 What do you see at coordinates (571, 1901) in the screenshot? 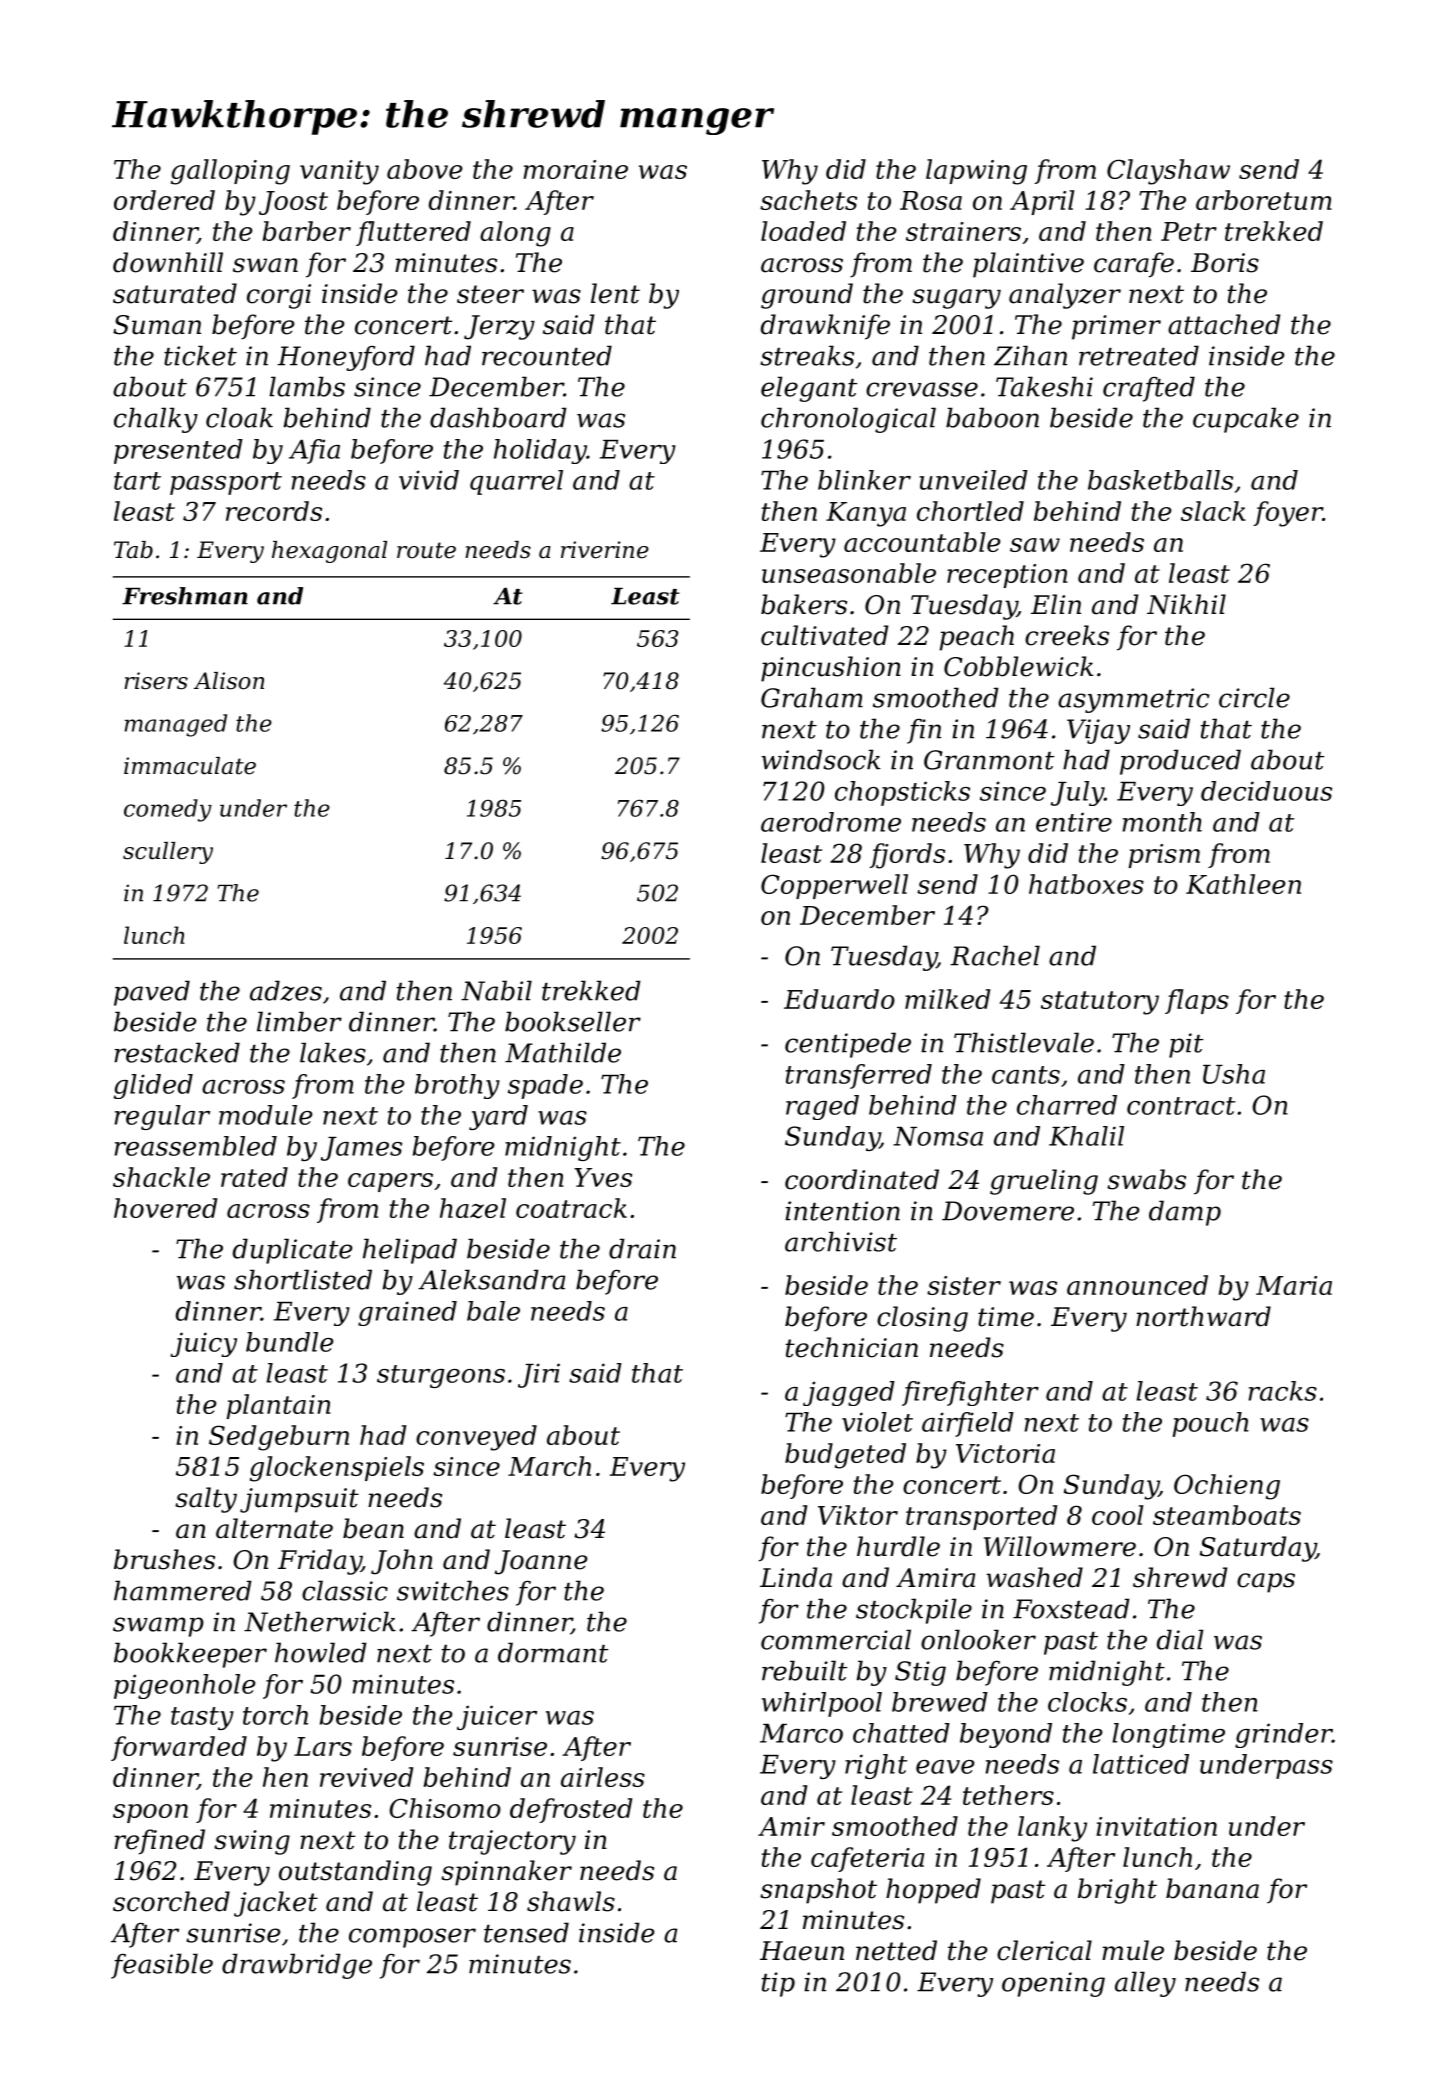
I see `shawls` at bounding box center [571, 1901].
